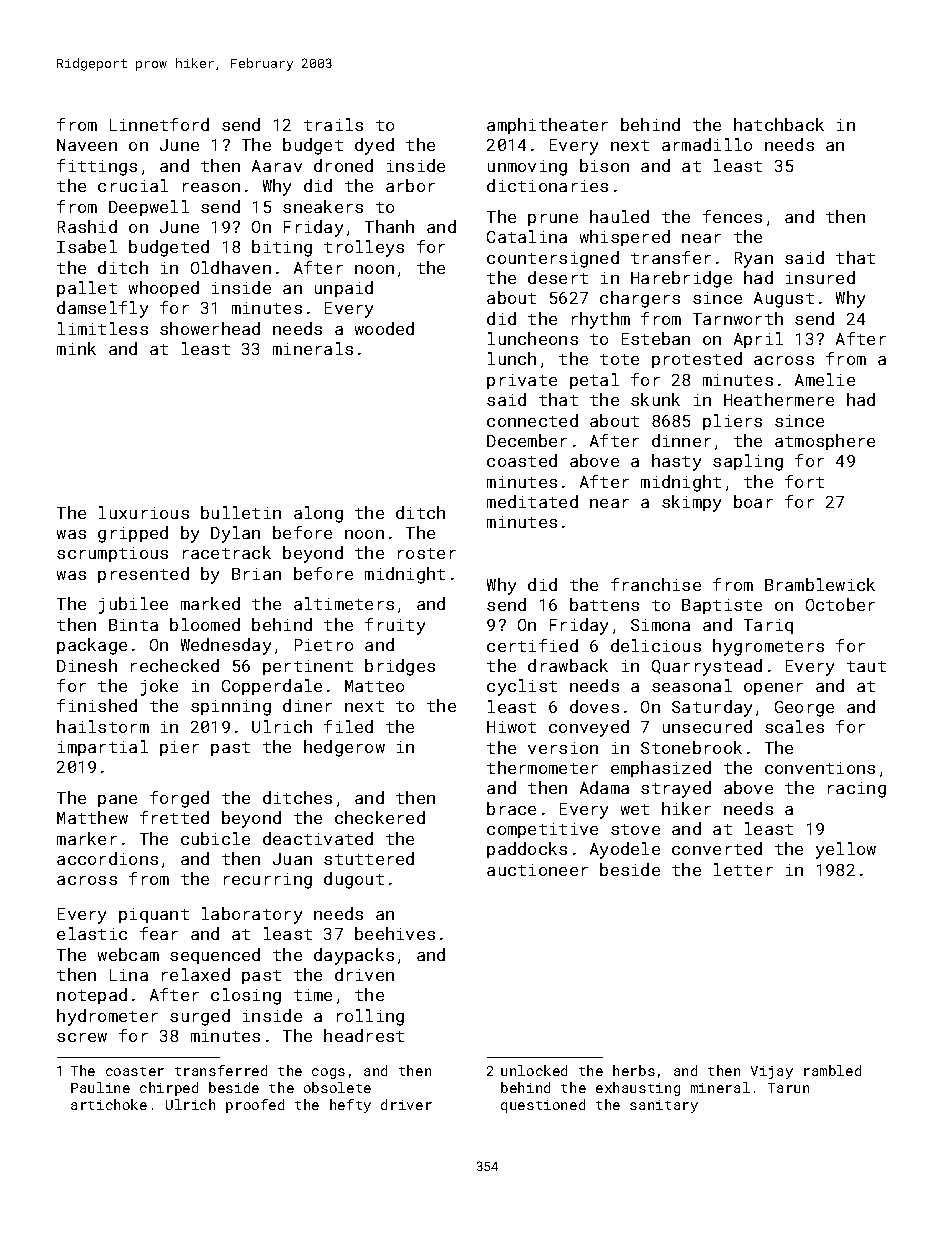  Describe the element at coordinates (832, 1070) in the screenshot. I see `rambled` at that location.
